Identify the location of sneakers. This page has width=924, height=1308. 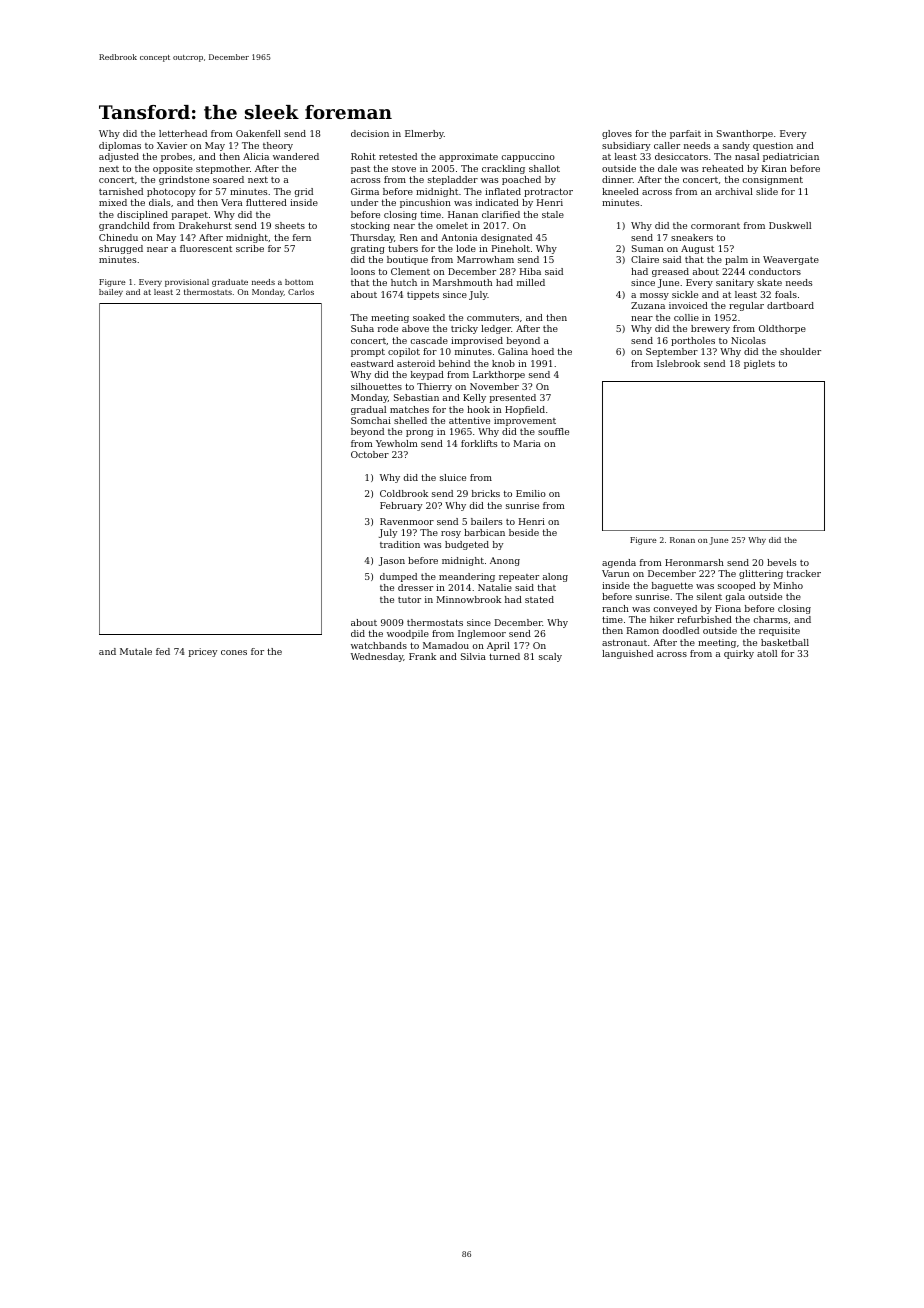
(692, 237).
